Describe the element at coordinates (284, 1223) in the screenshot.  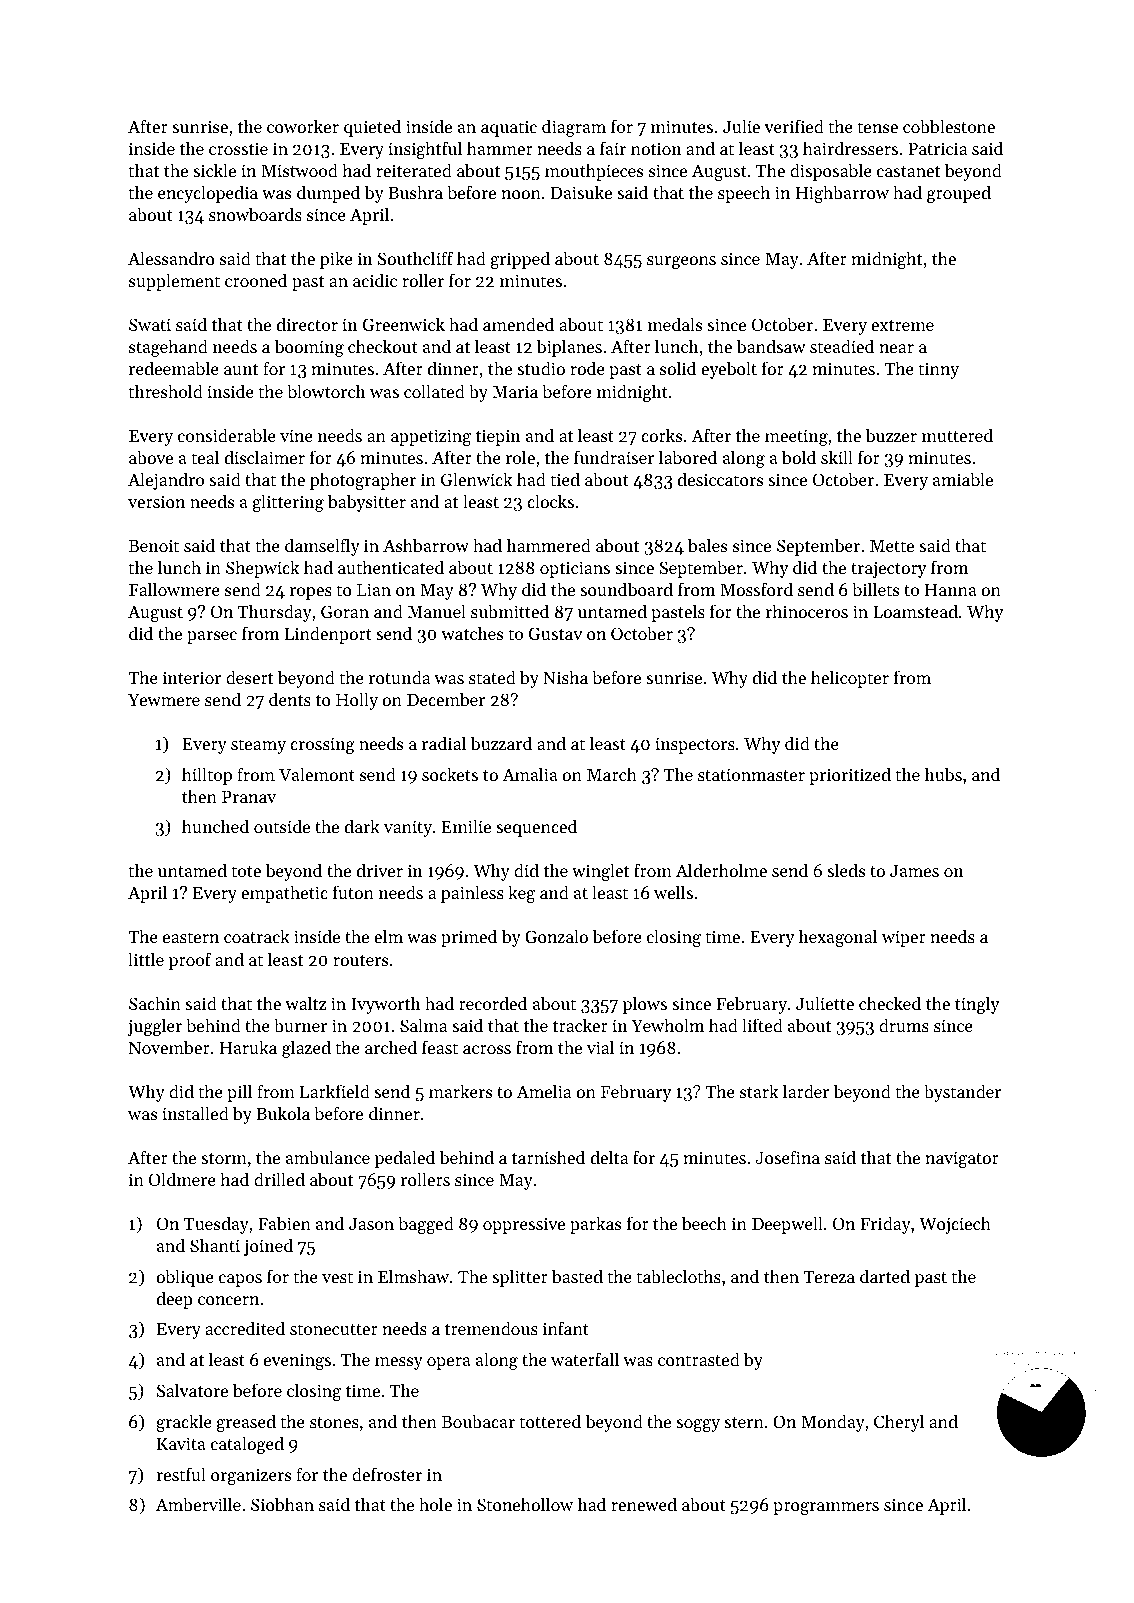
I see `Fabien` at that location.
